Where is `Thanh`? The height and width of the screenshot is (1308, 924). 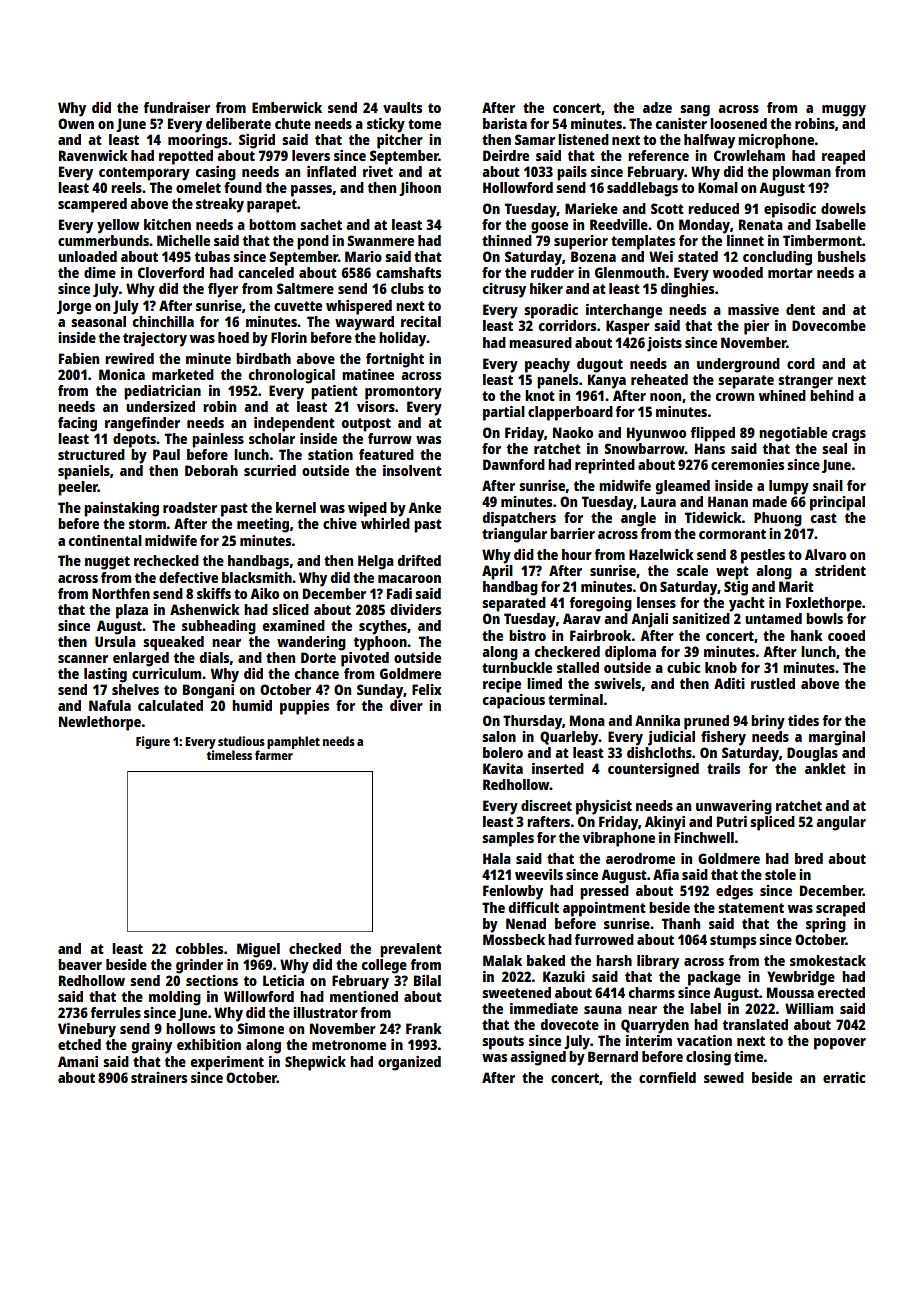 Thanh is located at coordinates (681, 923).
